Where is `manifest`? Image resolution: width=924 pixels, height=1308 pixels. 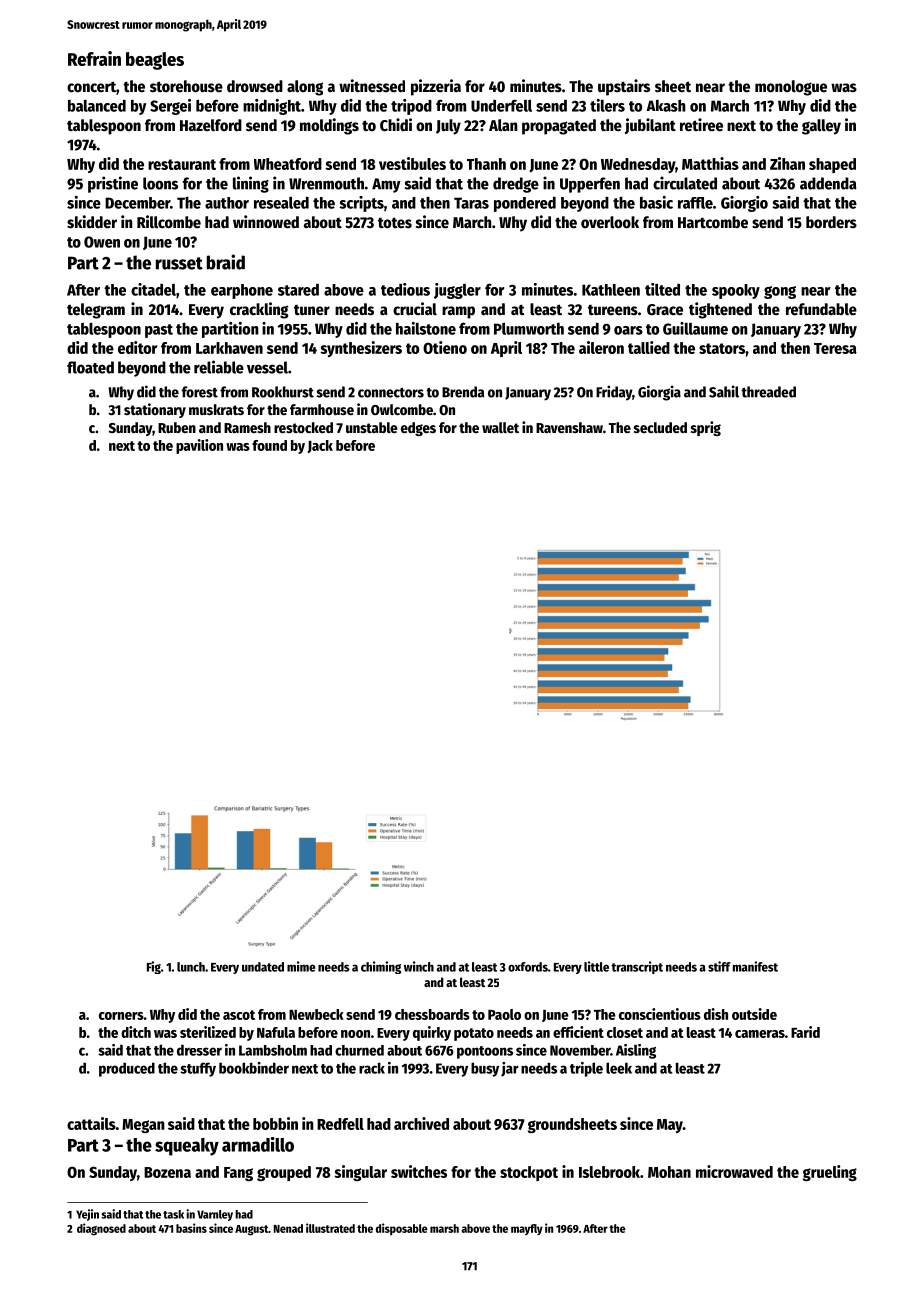
manifest is located at coordinates (755, 966).
